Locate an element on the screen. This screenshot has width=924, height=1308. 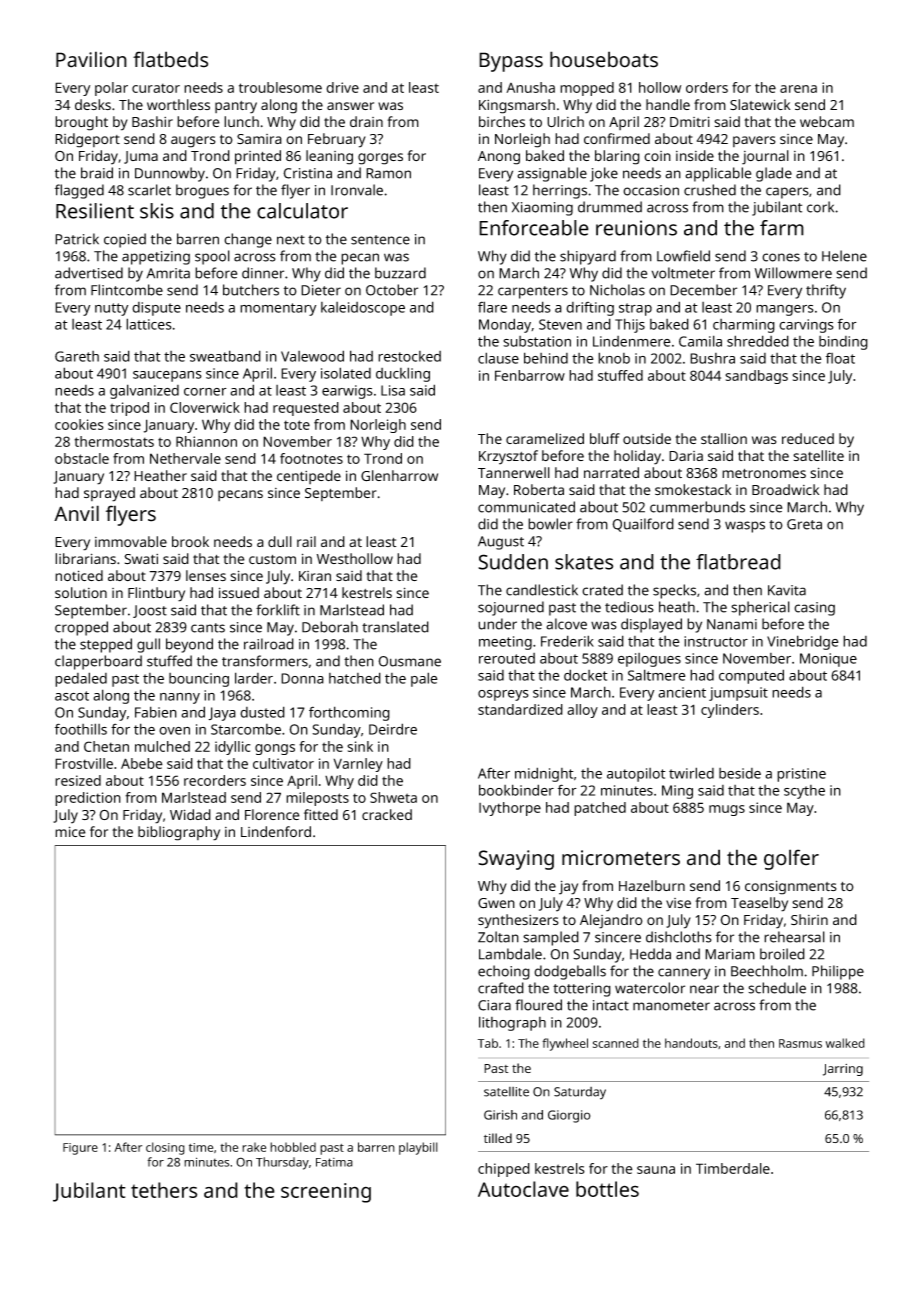
Lisa is located at coordinates (393, 390).
